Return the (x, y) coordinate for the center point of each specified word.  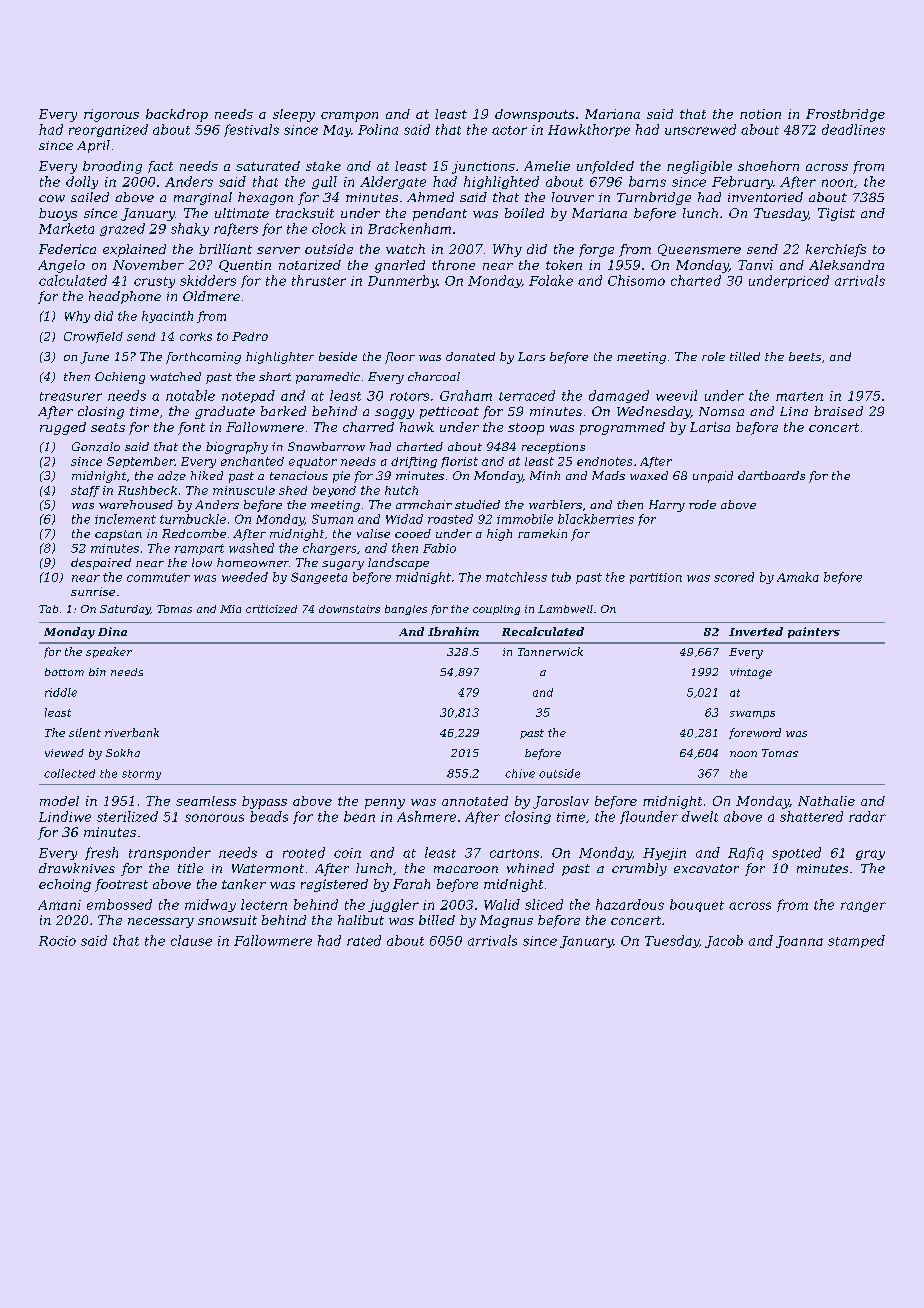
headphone (125, 297)
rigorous (111, 115)
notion (760, 114)
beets (805, 356)
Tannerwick (550, 651)
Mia (230, 609)
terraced (527, 395)
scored (734, 577)
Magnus (506, 921)
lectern (264, 904)
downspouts (534, 115)
